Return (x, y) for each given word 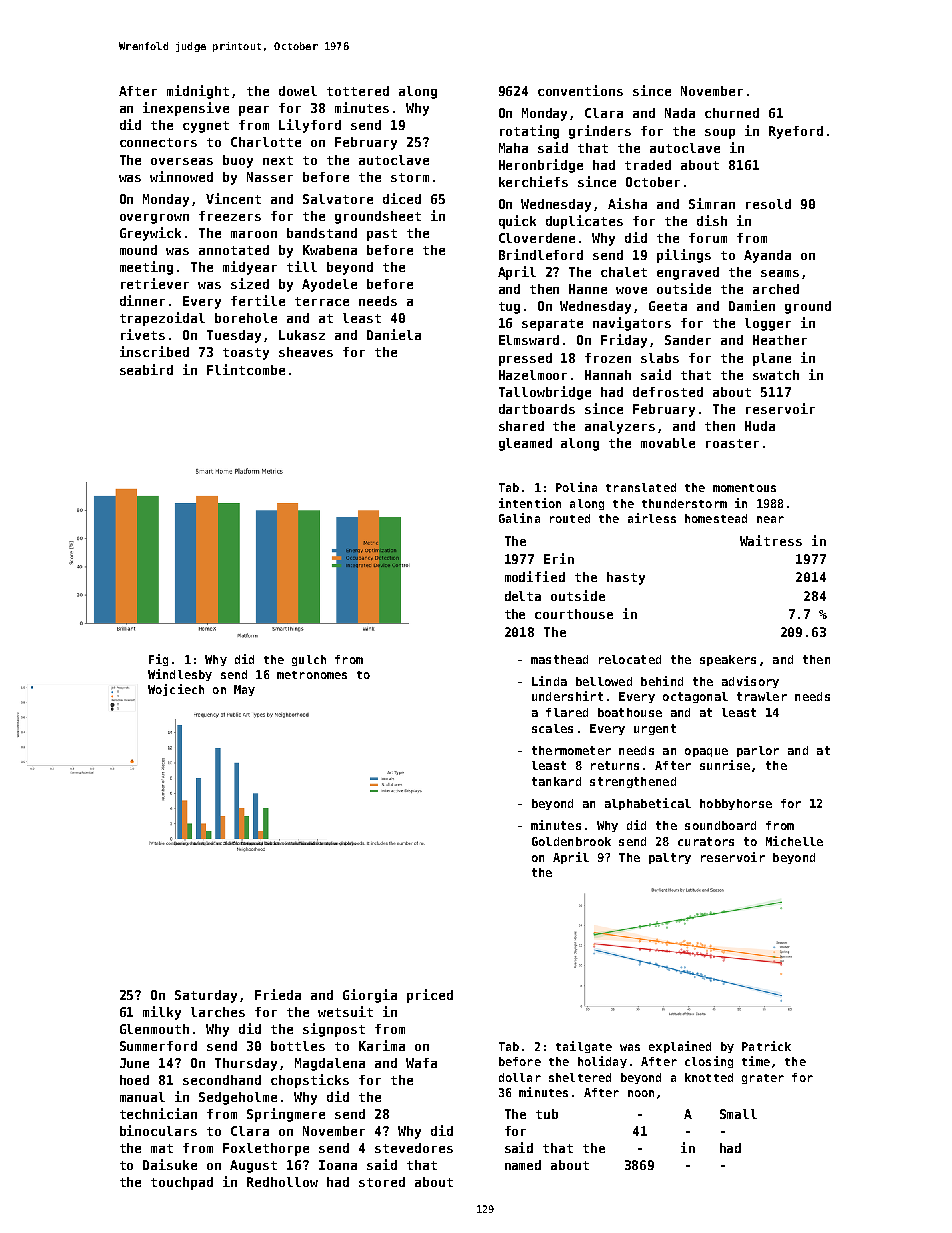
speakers (728, 660)
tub (547, 1114)
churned (732, 113)
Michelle (794, 841)
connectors (158, 142)
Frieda (278, 994)
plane (772, 359)
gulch (309, 660)
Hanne (588, 289)
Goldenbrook (571, 841)
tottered (358, 91)
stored (382, 1182)
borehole (246, 318)
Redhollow (282, 1182)
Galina (519, 518)
